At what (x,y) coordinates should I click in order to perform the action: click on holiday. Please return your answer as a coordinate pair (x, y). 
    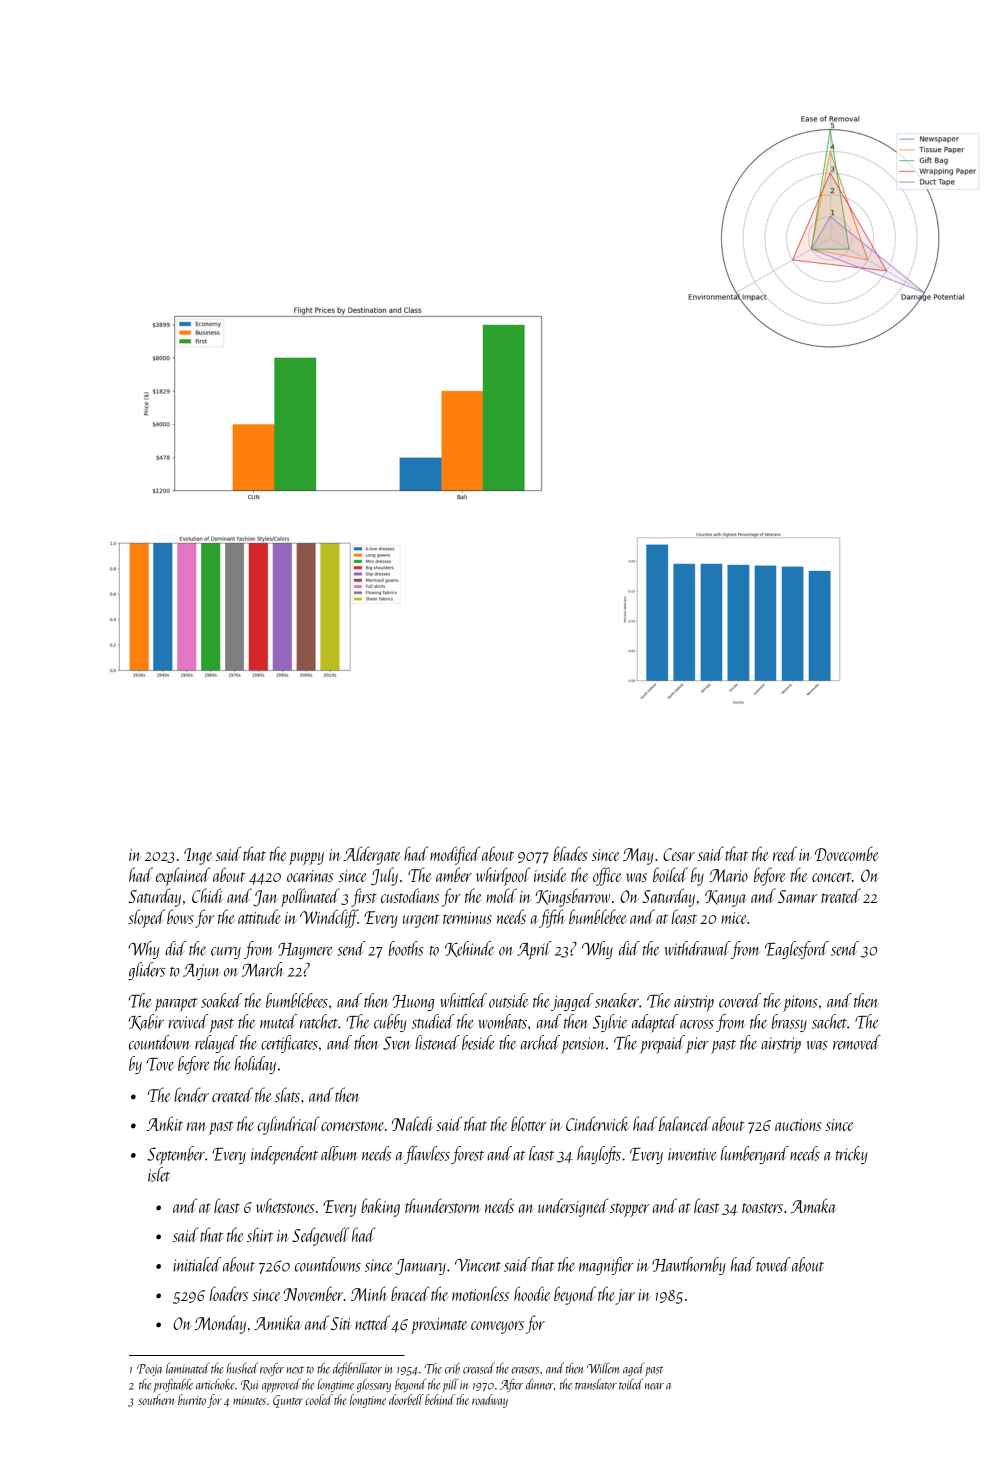
    Looking at the image, I should click on (255, 1065).
